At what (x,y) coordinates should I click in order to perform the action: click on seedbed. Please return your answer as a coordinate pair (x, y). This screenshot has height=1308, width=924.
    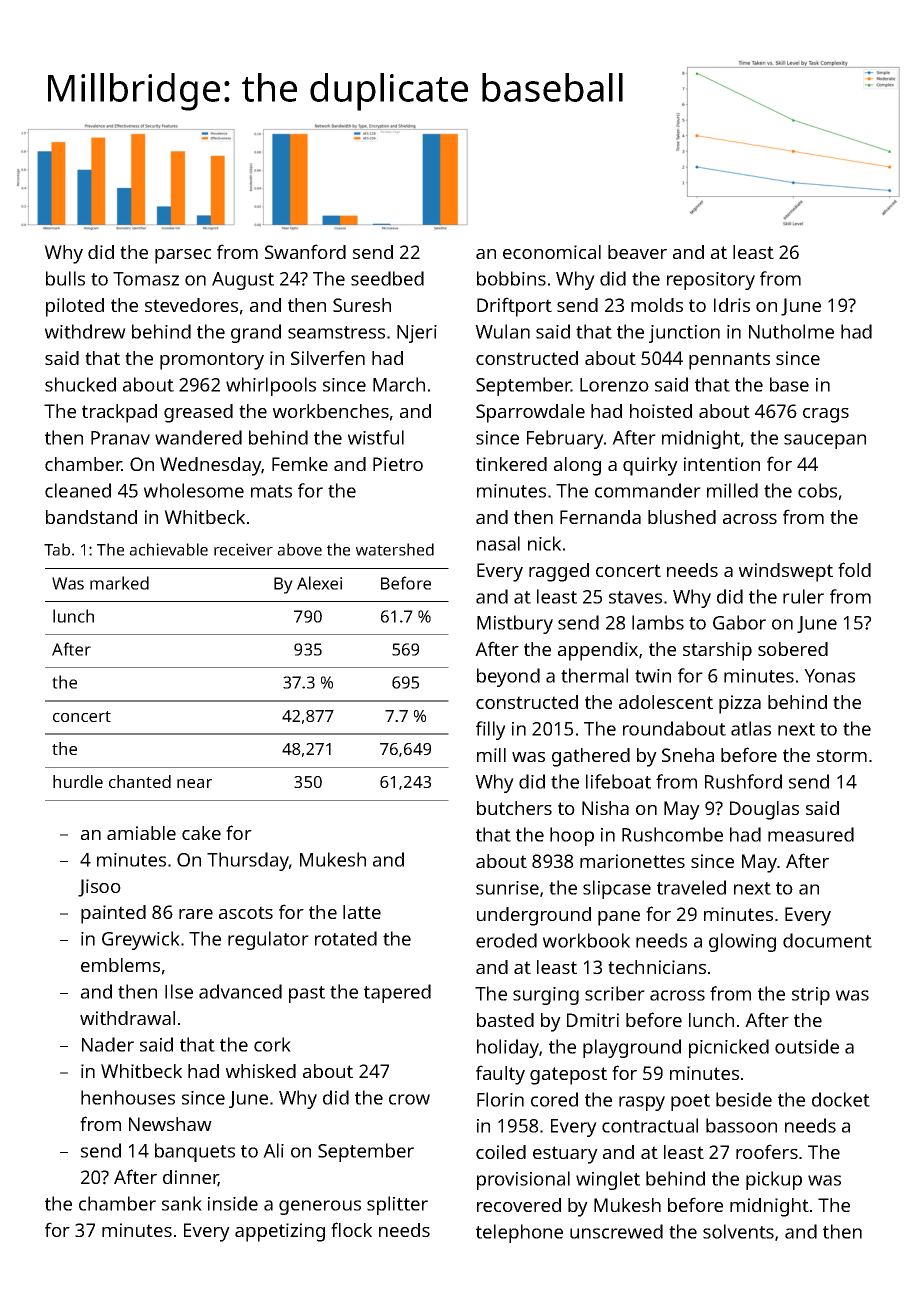
    Looking at the image, I should click on (387, 278).
